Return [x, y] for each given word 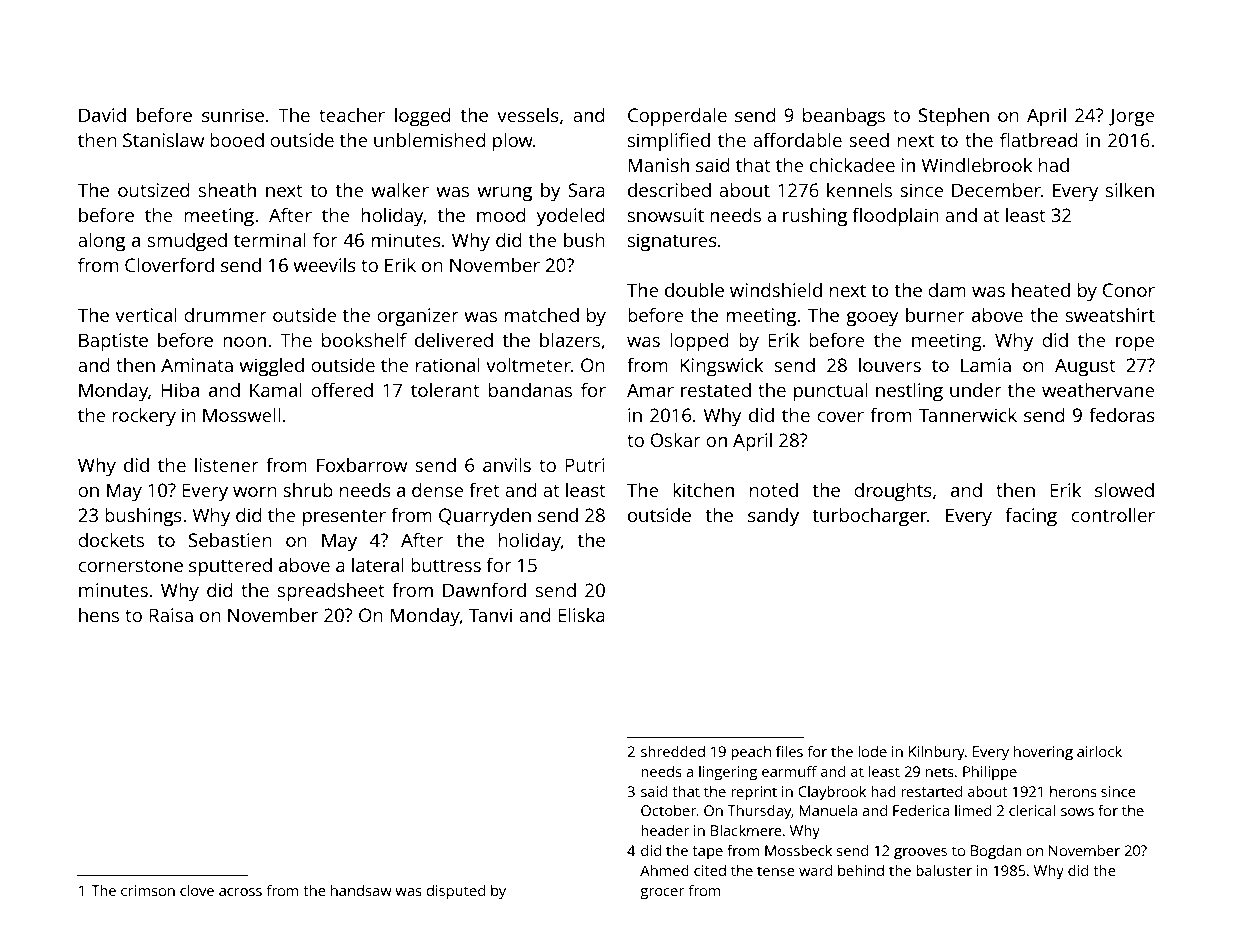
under [976, 389]
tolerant [445, 390]
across [240, 892]
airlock [1099, 751]
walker [400, 189]
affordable [797, 139]
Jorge [1132, 117]
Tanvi [490, 615]
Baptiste [113, 342]
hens [99, 615]
